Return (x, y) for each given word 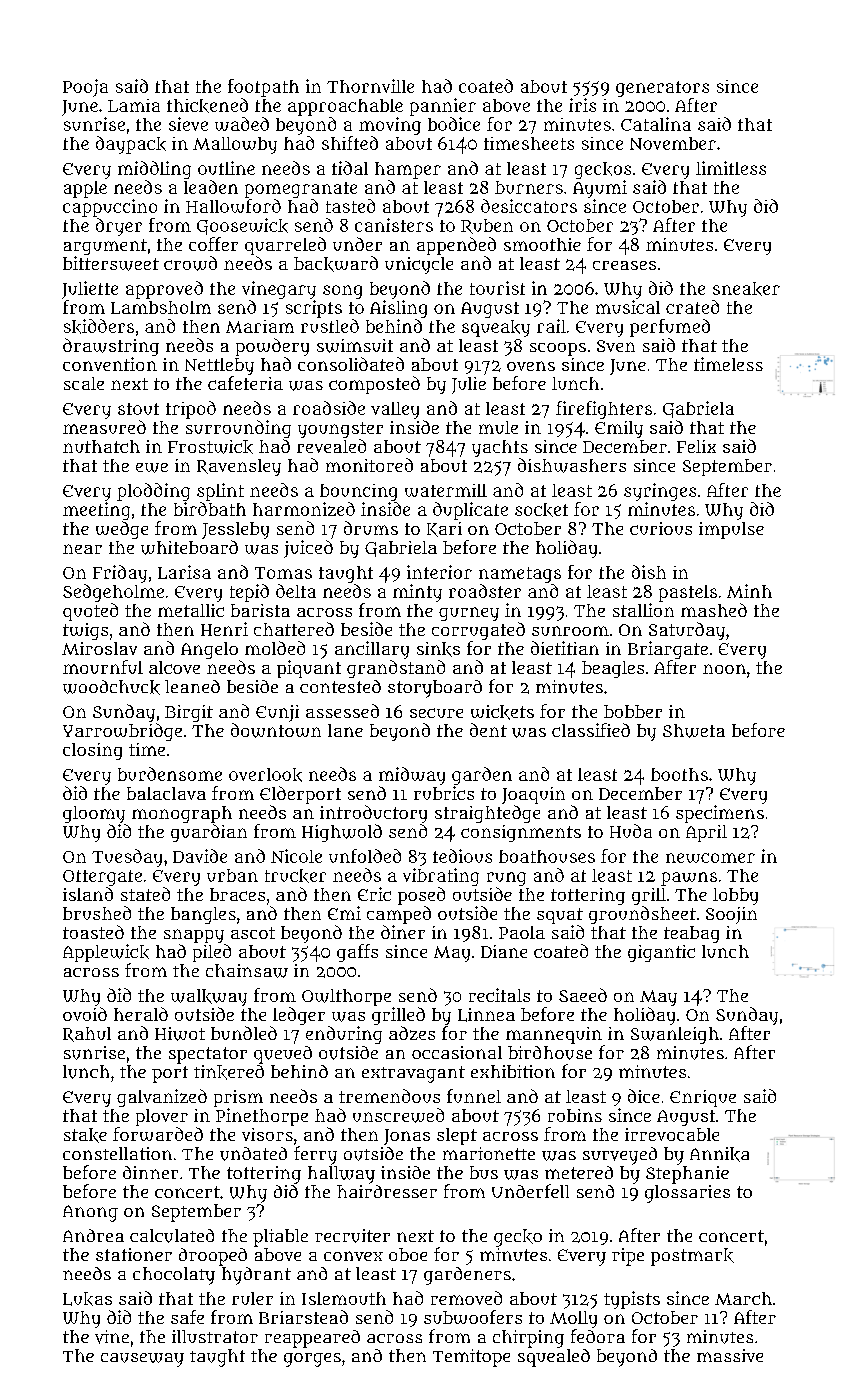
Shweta (694, 731)
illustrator (215, 1336)
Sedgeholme (113, 593)
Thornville (370, 86)
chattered (294, 629)
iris (582, 105)
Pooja (85, 88)
